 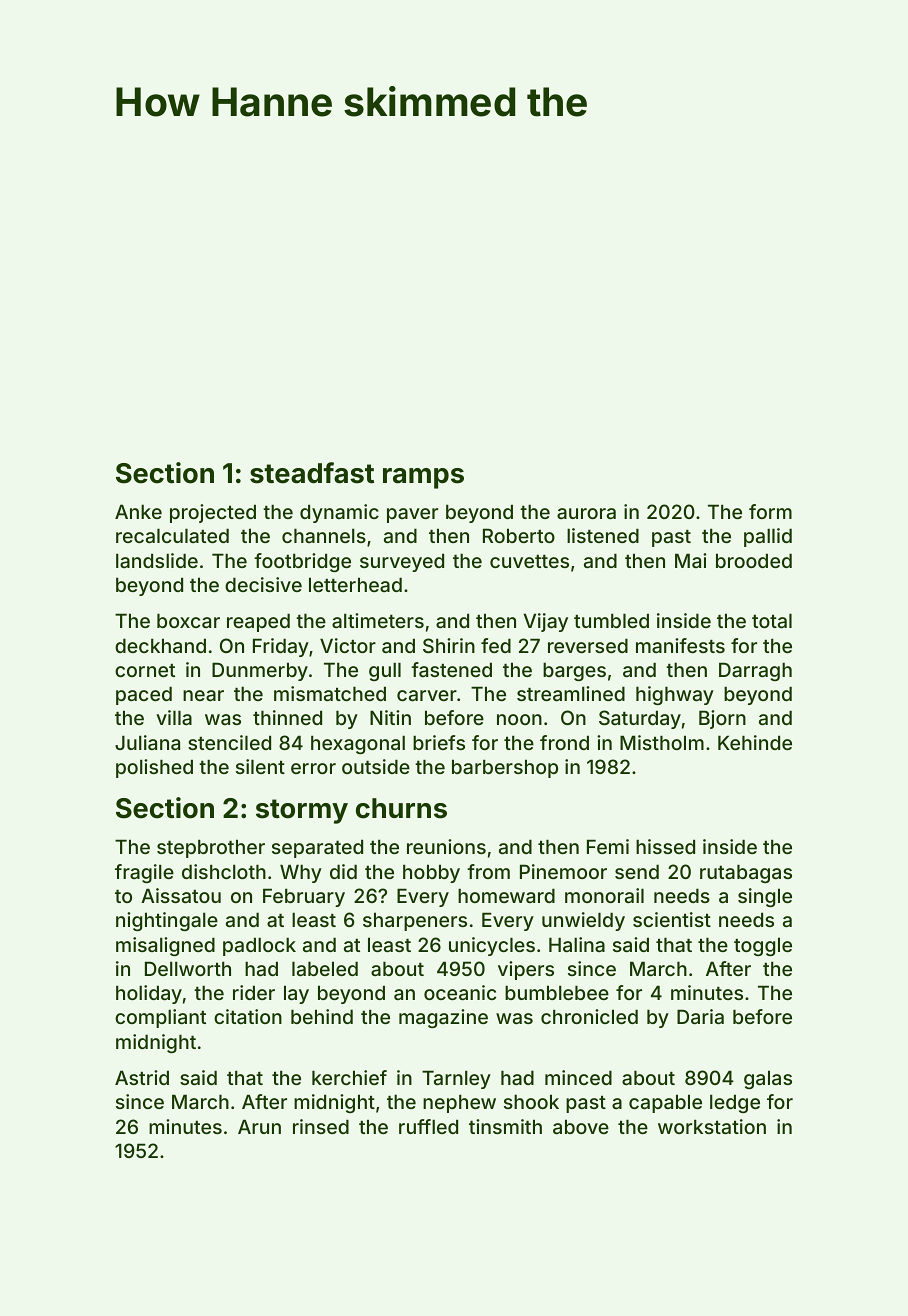 I want to click on Bjorn, so click(x=722, y=719).
